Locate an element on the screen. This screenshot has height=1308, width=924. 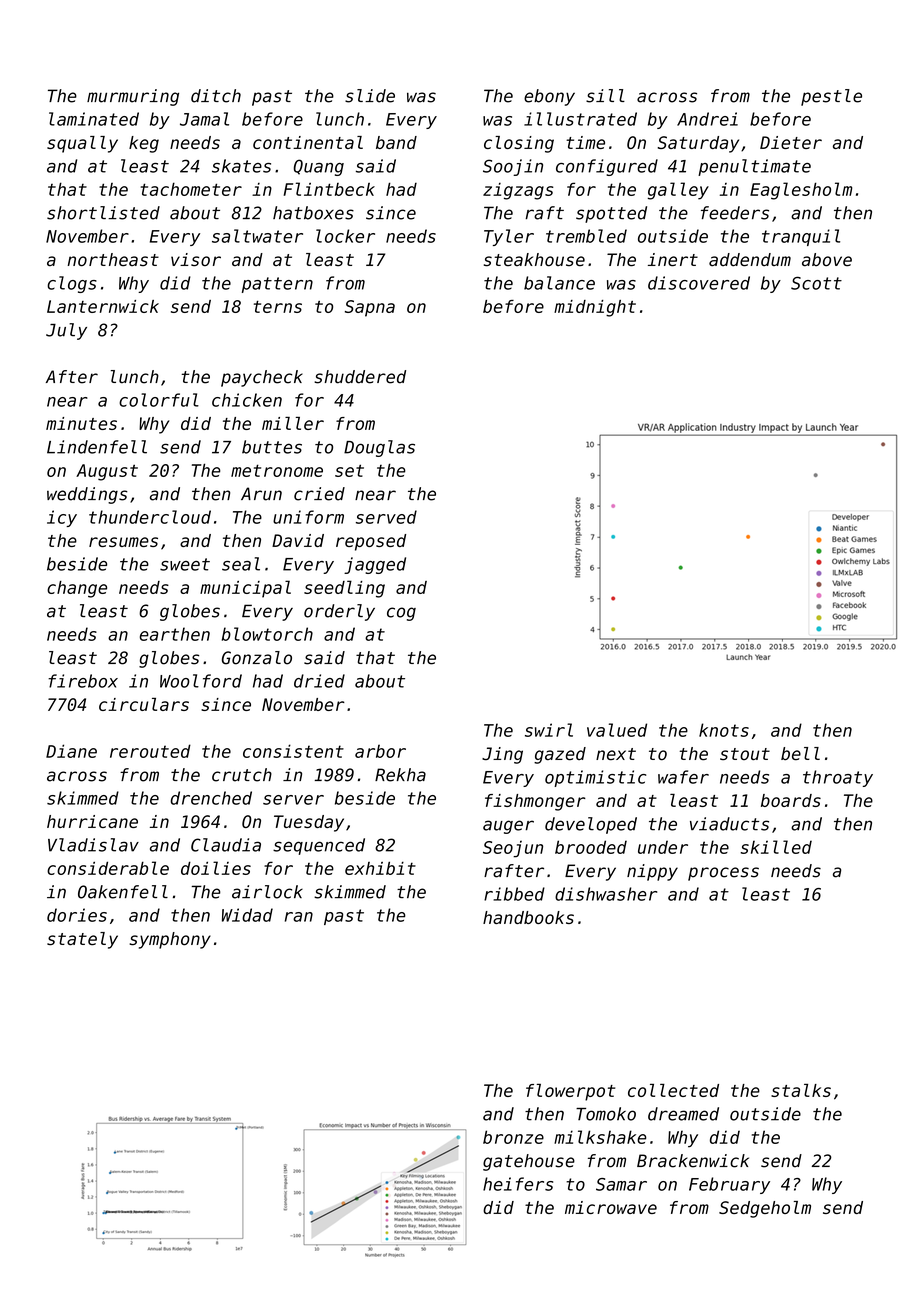
murmuring is located at coordinates (133, 97).
